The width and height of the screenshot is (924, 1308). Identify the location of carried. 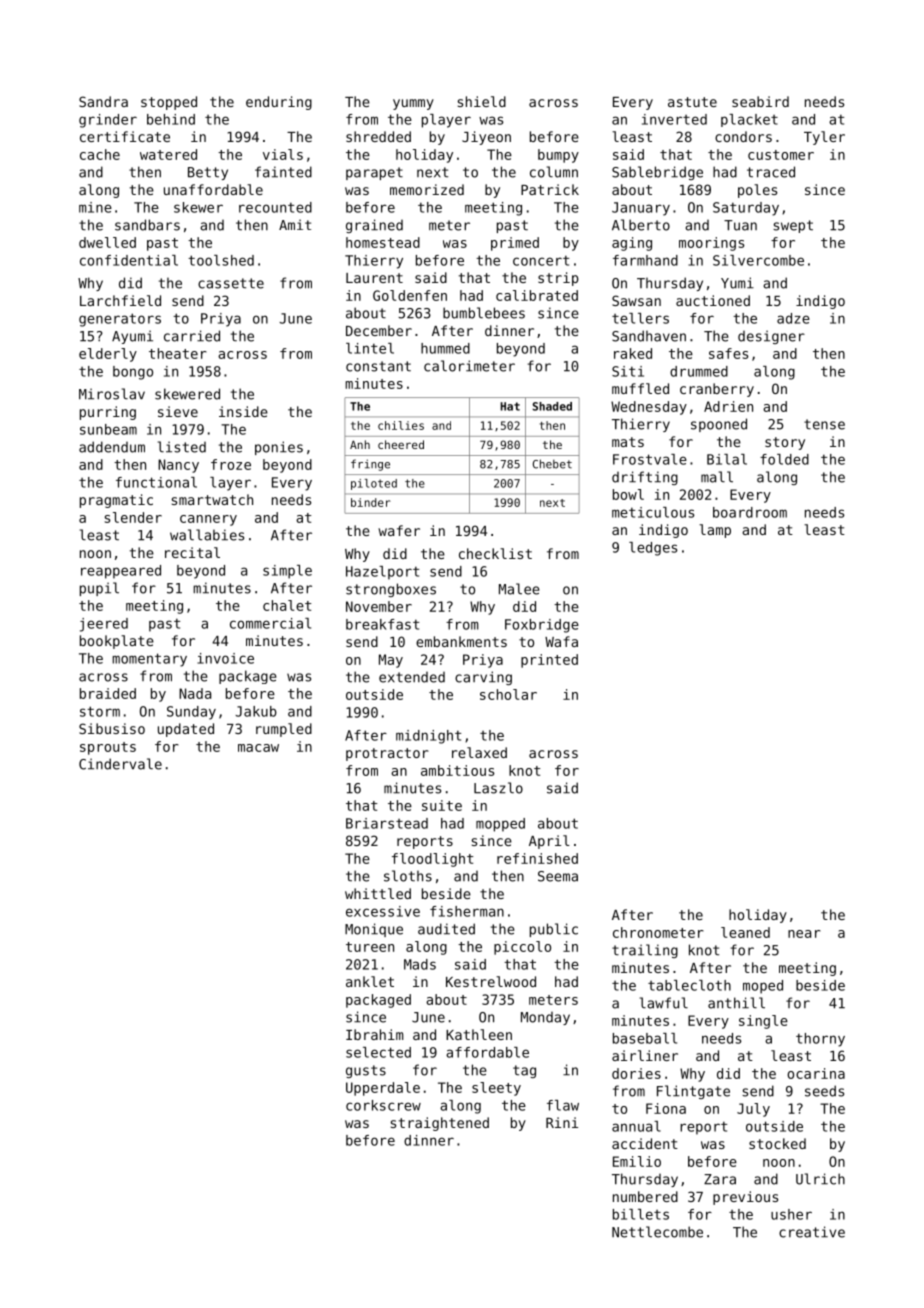
(192, 336).
